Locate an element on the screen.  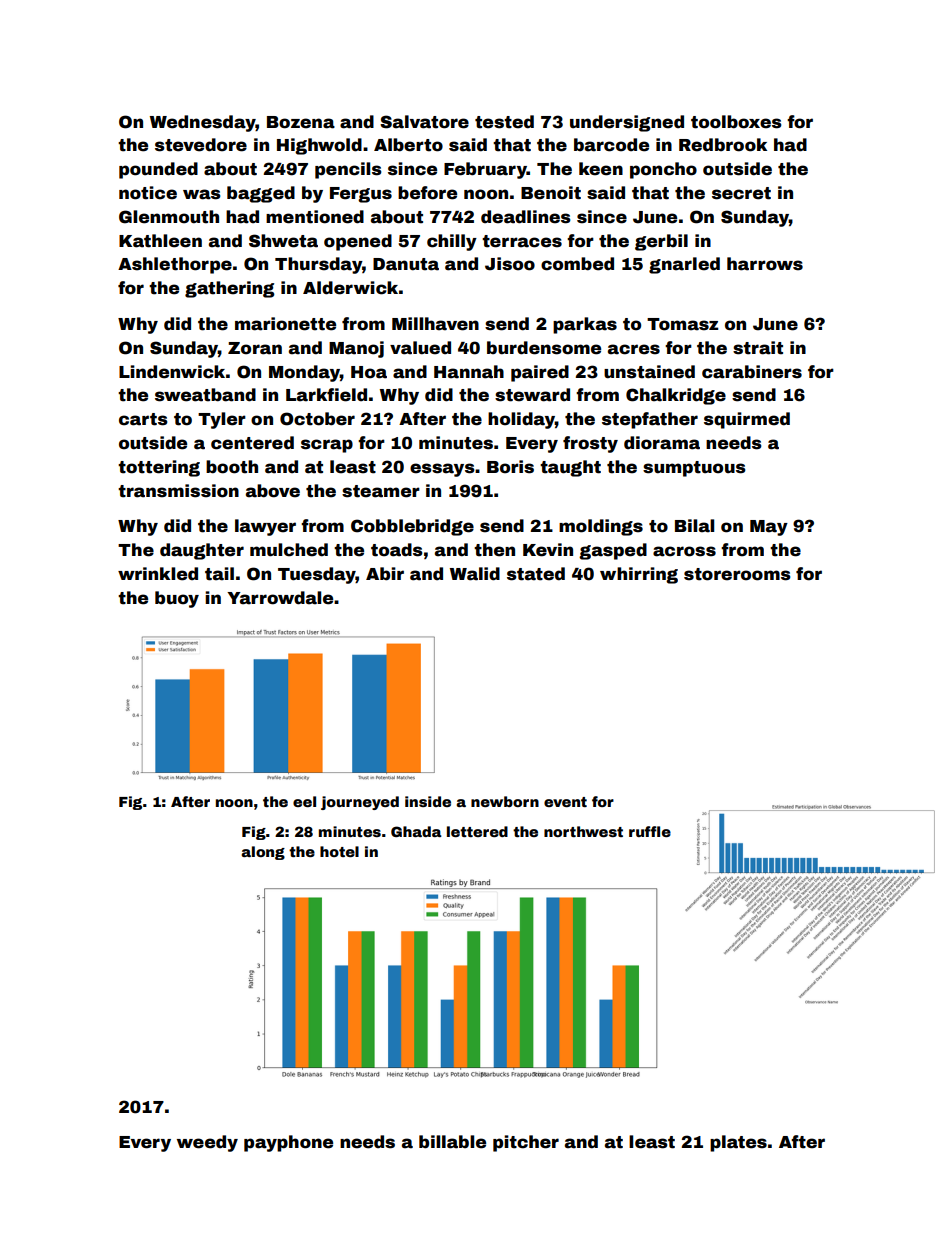
Ghada is located at coordinates (416, 831).
